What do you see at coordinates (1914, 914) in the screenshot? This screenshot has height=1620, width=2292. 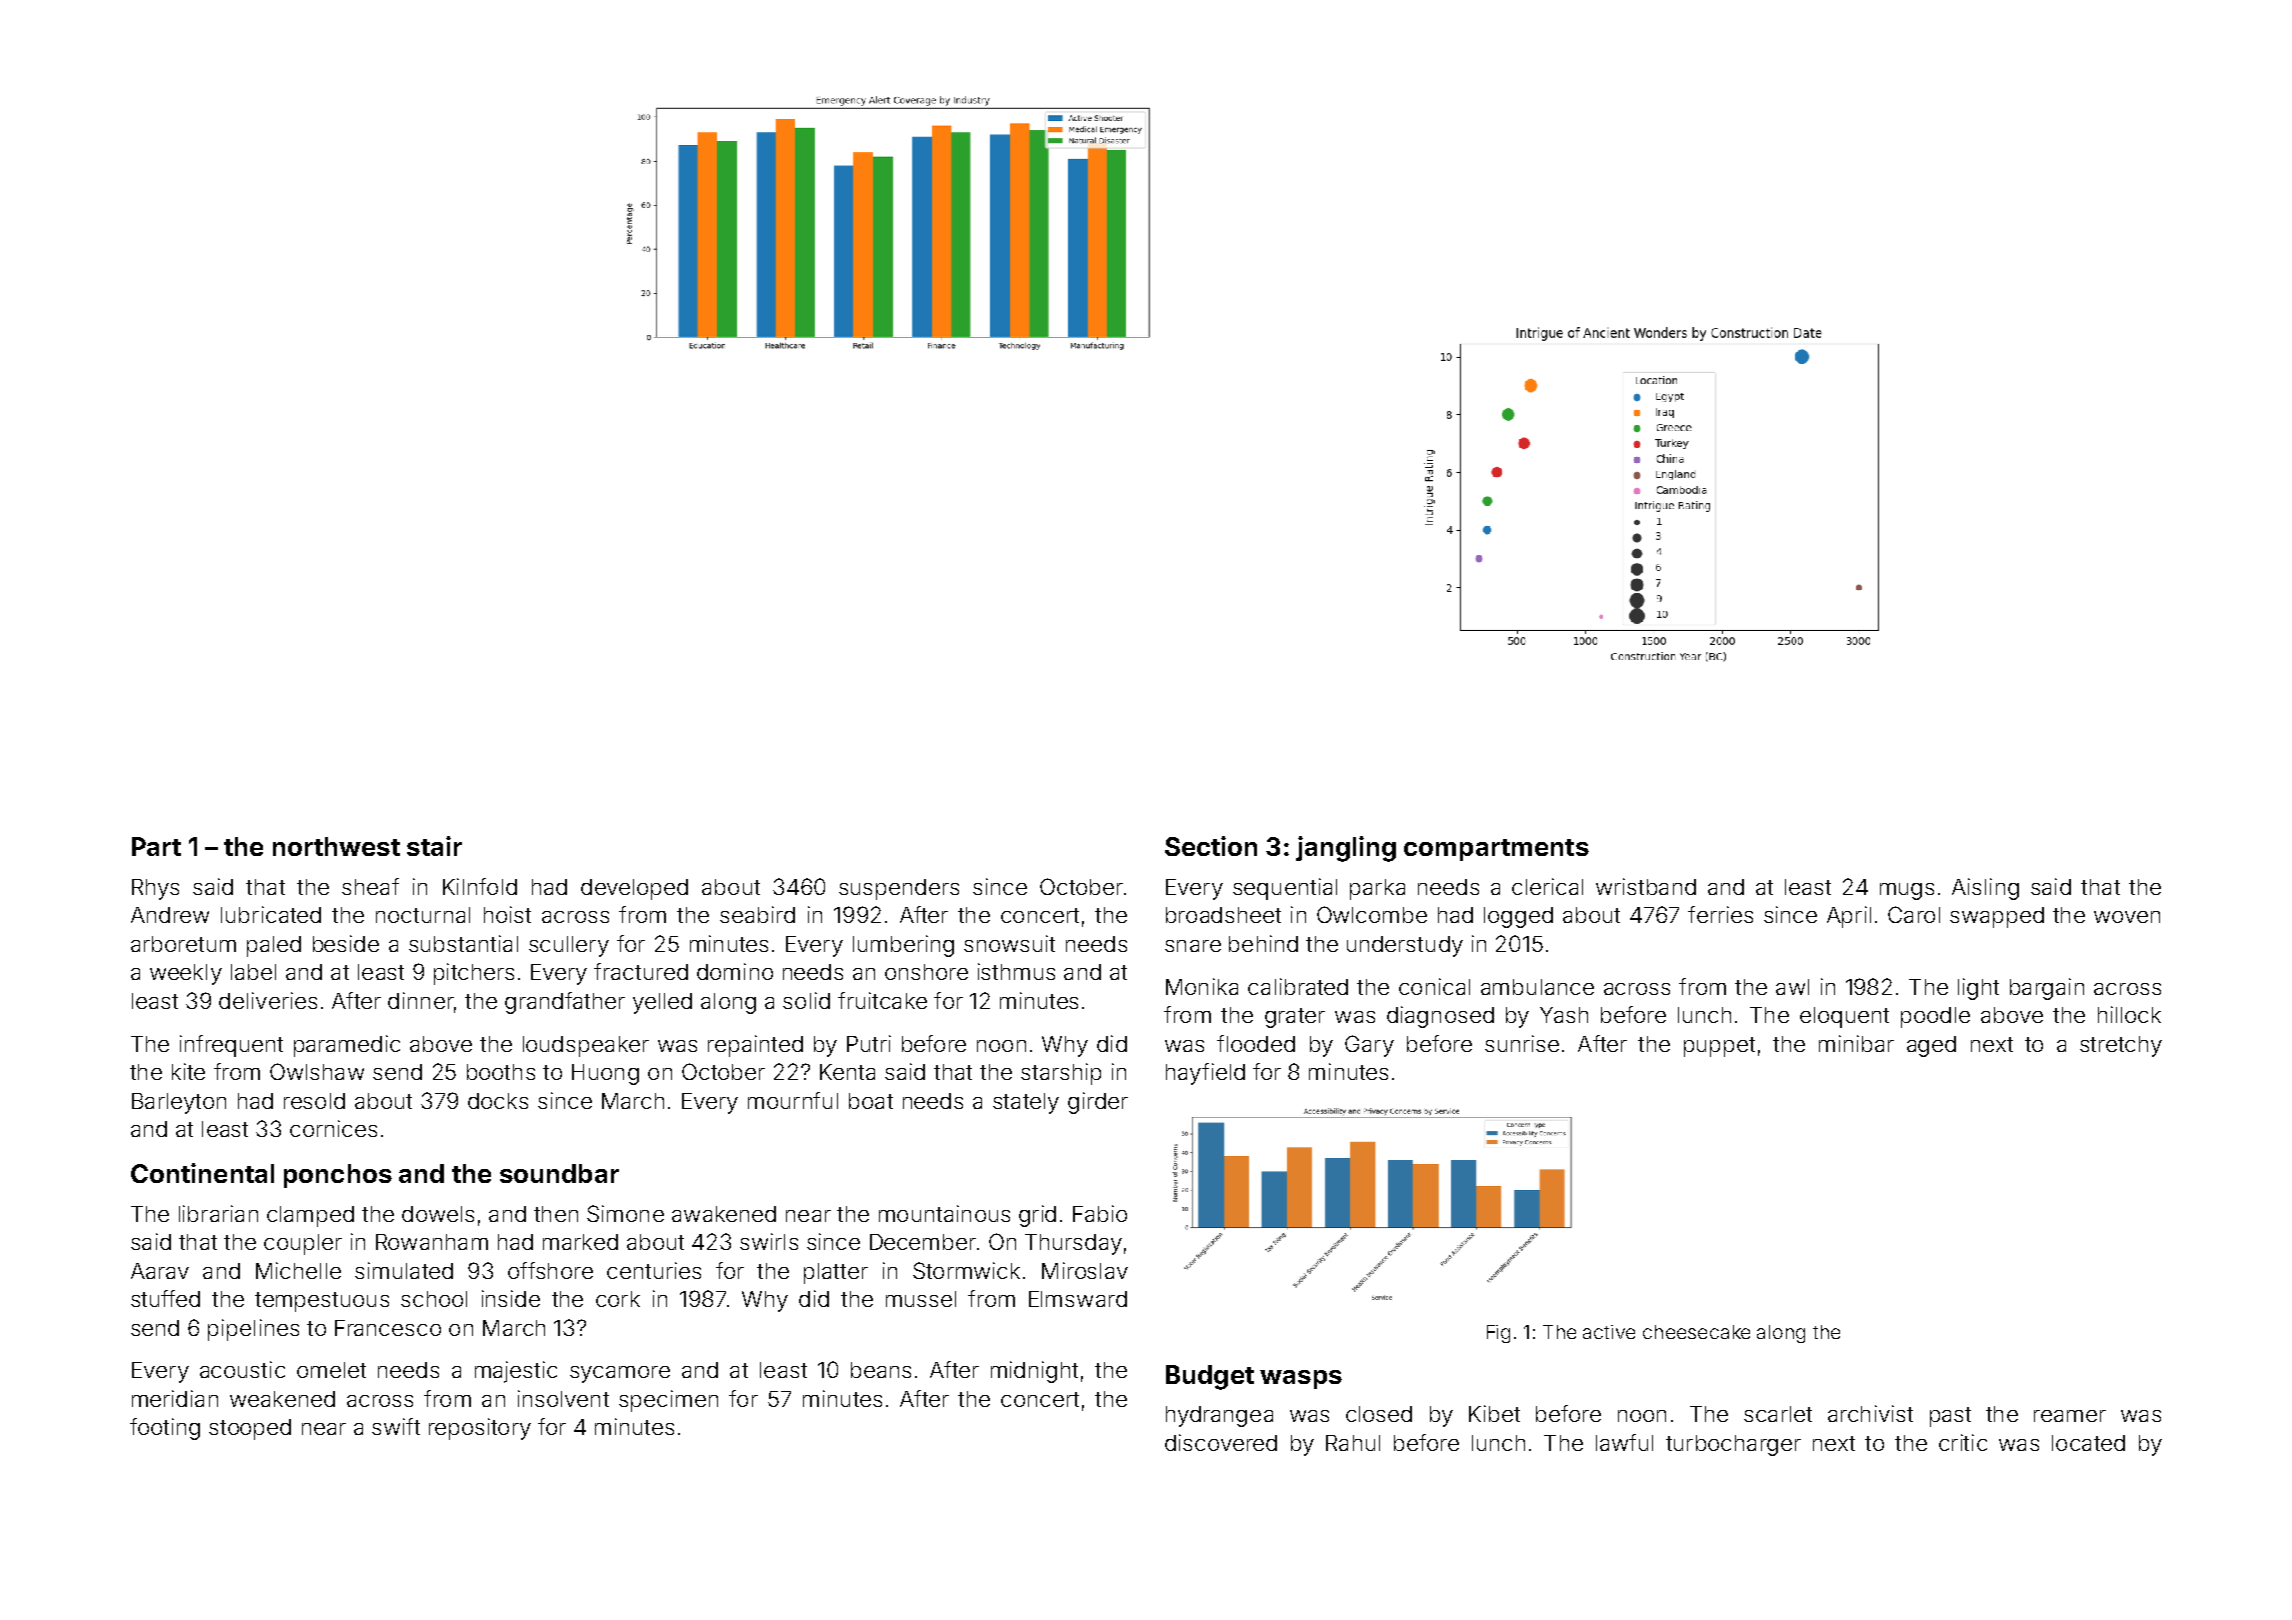 I see `Carol` at bounding box center [1914, 914].
